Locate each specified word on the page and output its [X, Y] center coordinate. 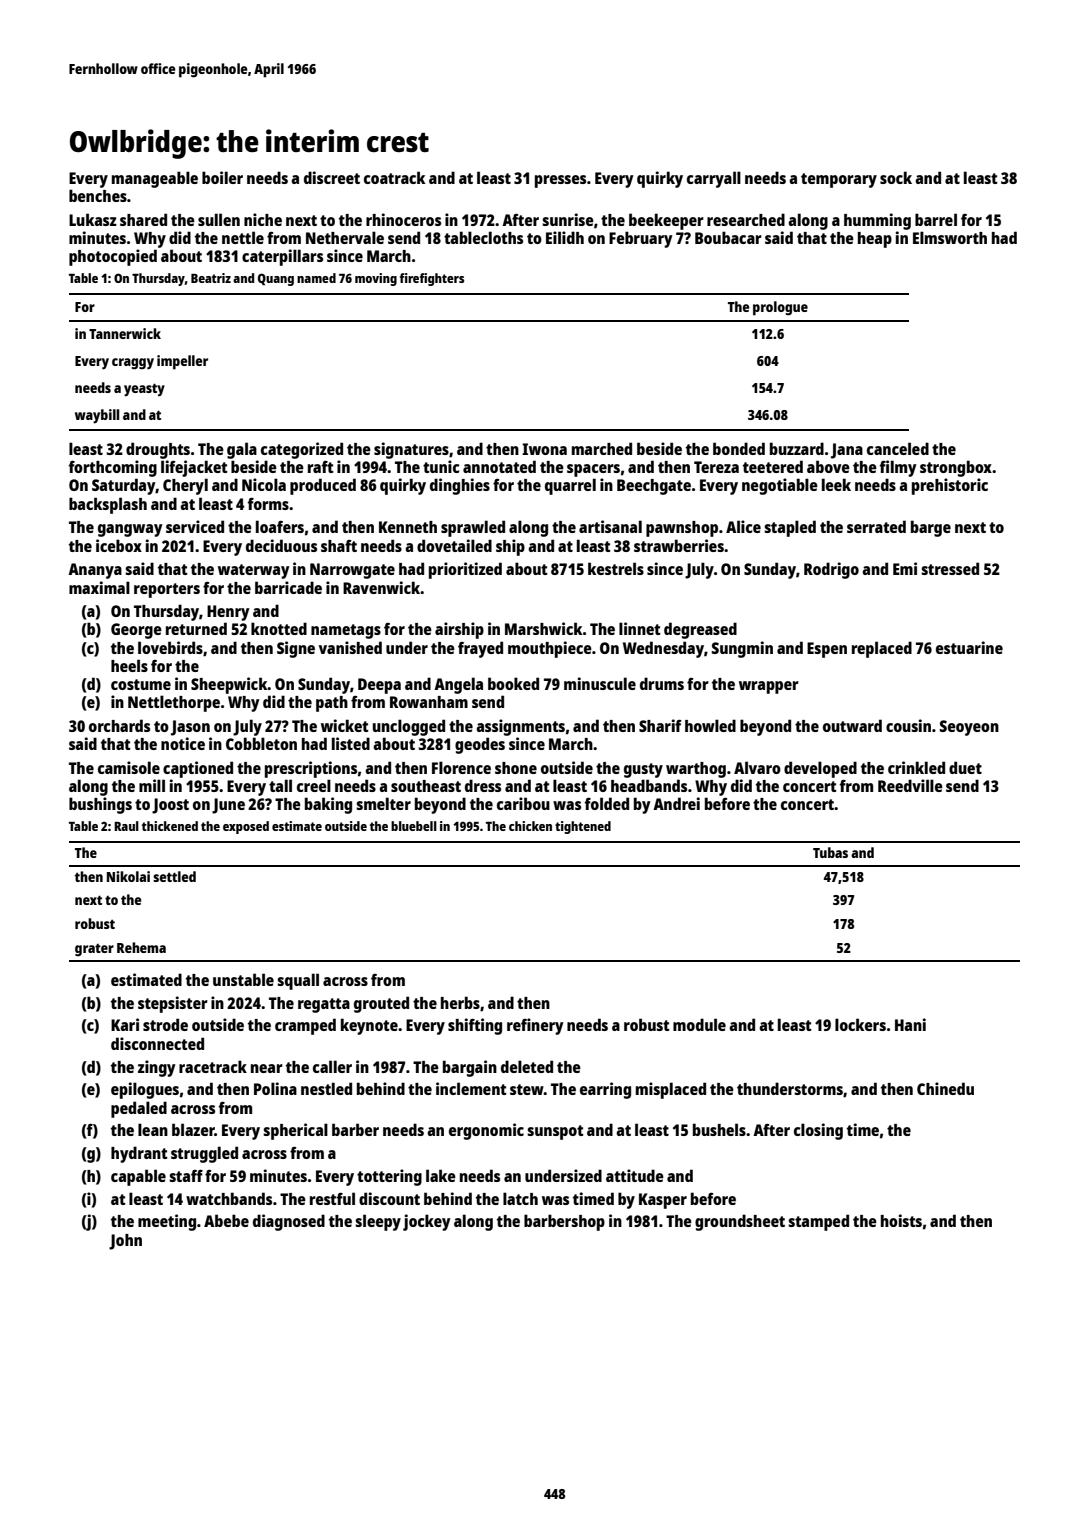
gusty [643, 770]
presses [560, 181]
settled [174, 876]
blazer [193, 1129]
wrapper [769, 687]
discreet [332, 177]
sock [896, 177]
